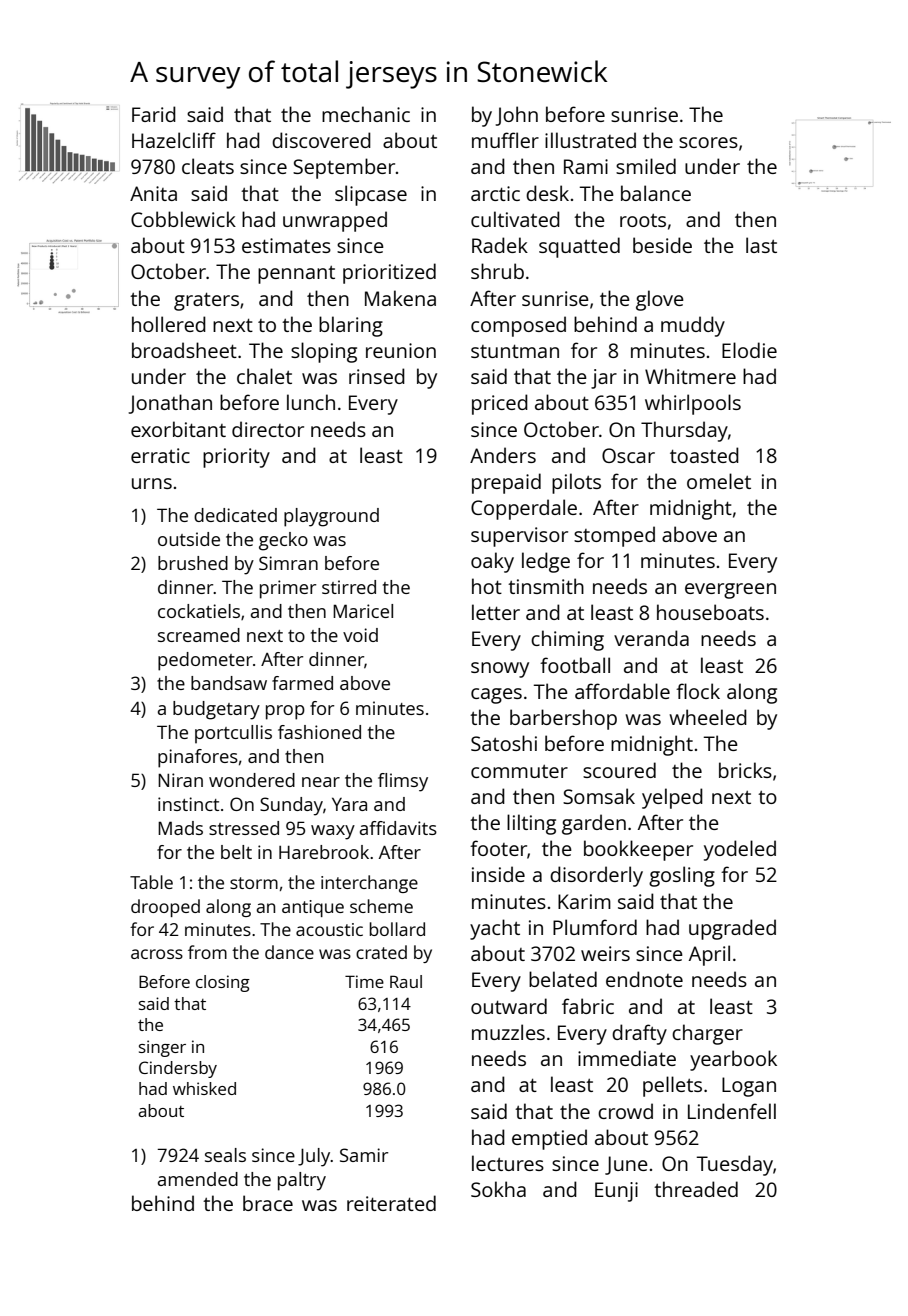 The image size is (908, 1316). I want to click on cleats, so click(208, 166).
